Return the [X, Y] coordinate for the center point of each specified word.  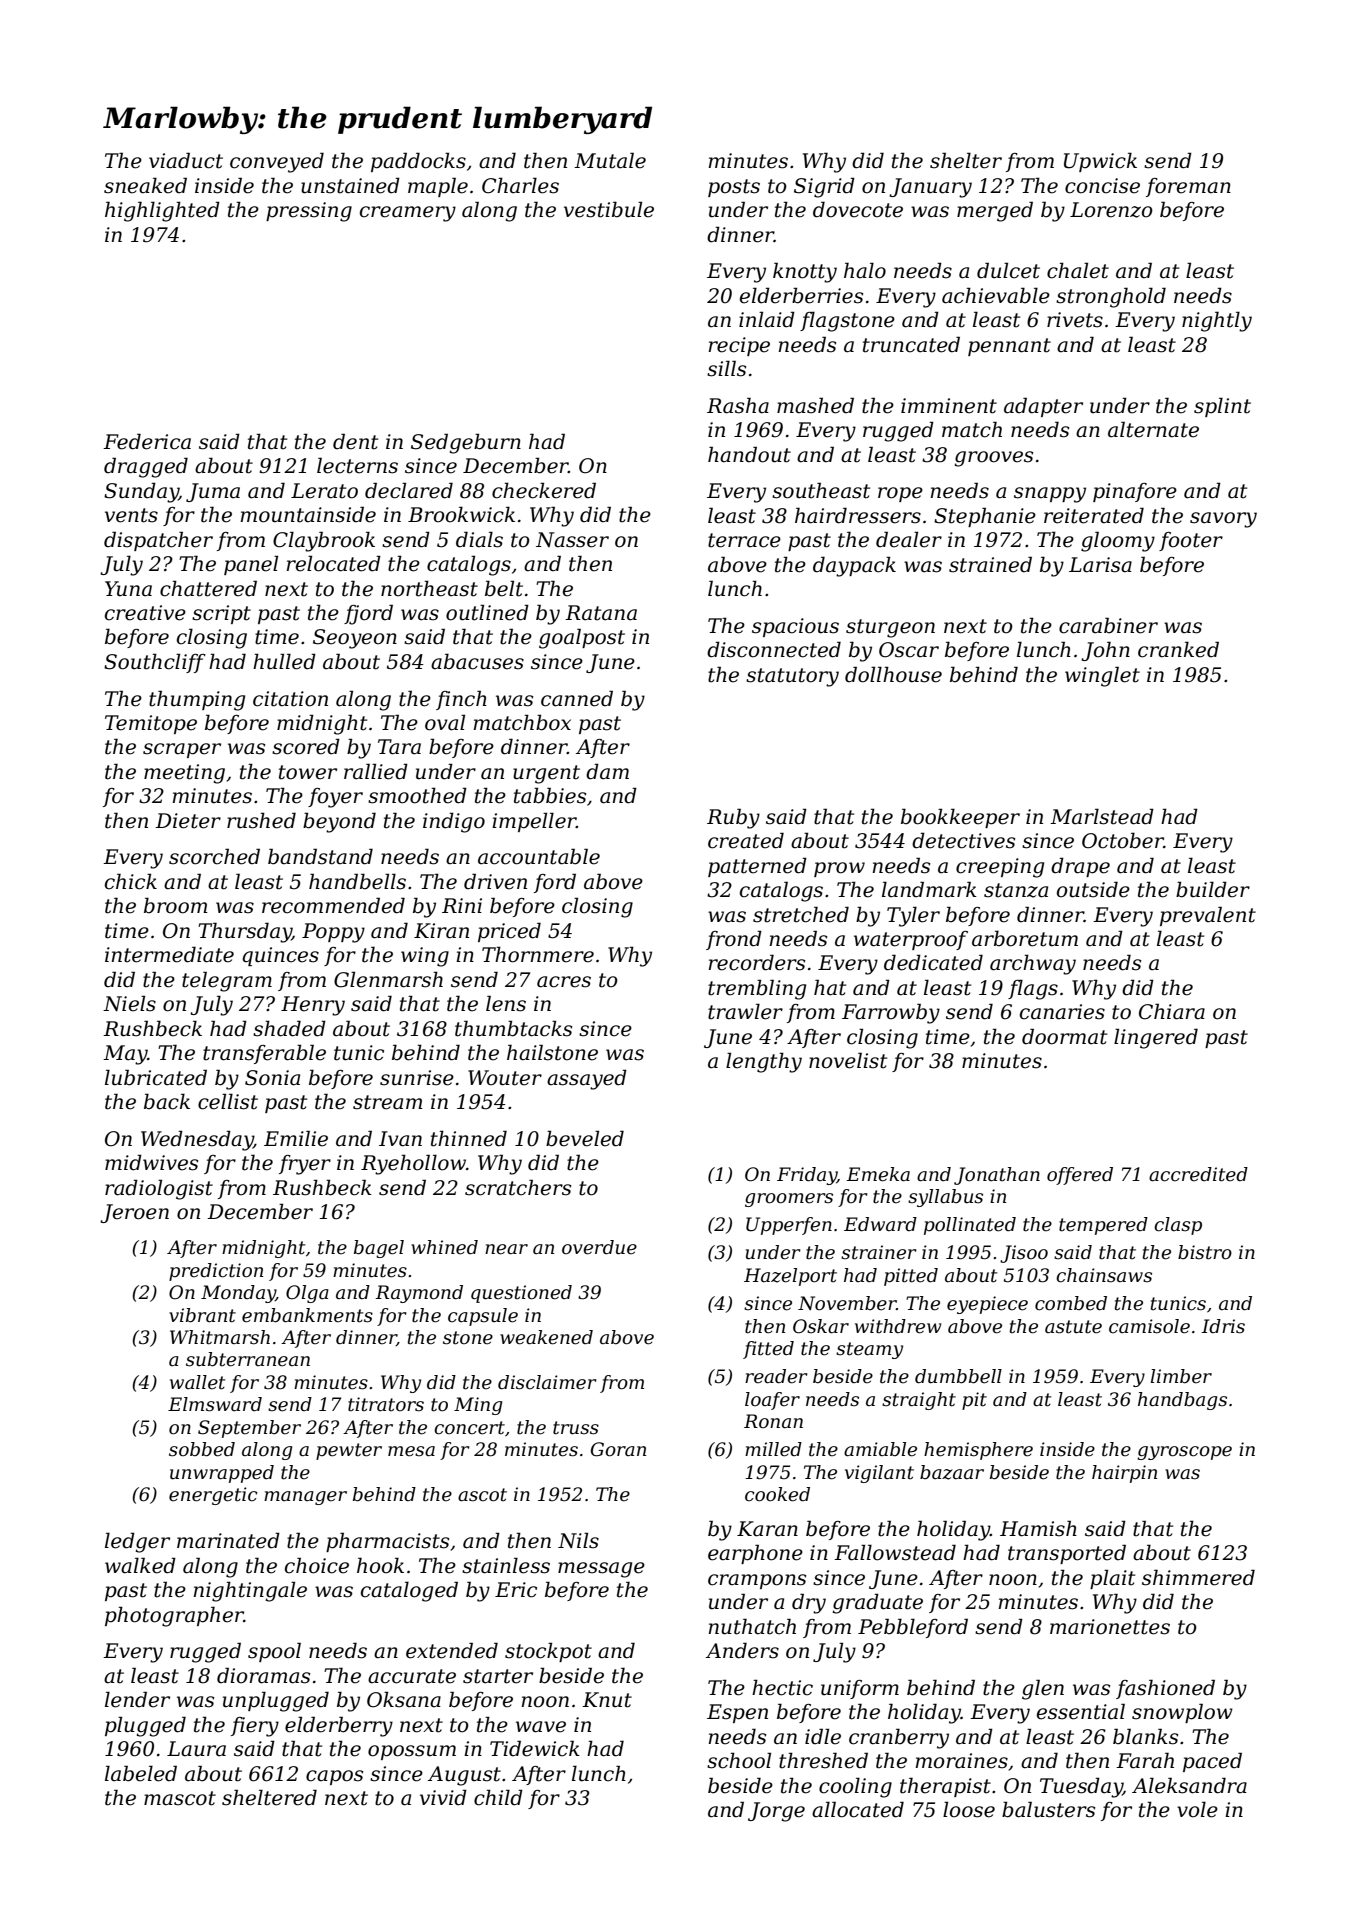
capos [334, 1777]
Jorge [776, 1812]
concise [1102, 186]
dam [607, 771]
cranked [1178, 649]
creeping [1000, 868]
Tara [399, 747]
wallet [197, 1382]
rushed [261, 820]
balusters [1048, 1809]
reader [776, 1376]
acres [564, 982]
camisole [1149, 1326]
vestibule [609, 209]
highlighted [162, 211]
